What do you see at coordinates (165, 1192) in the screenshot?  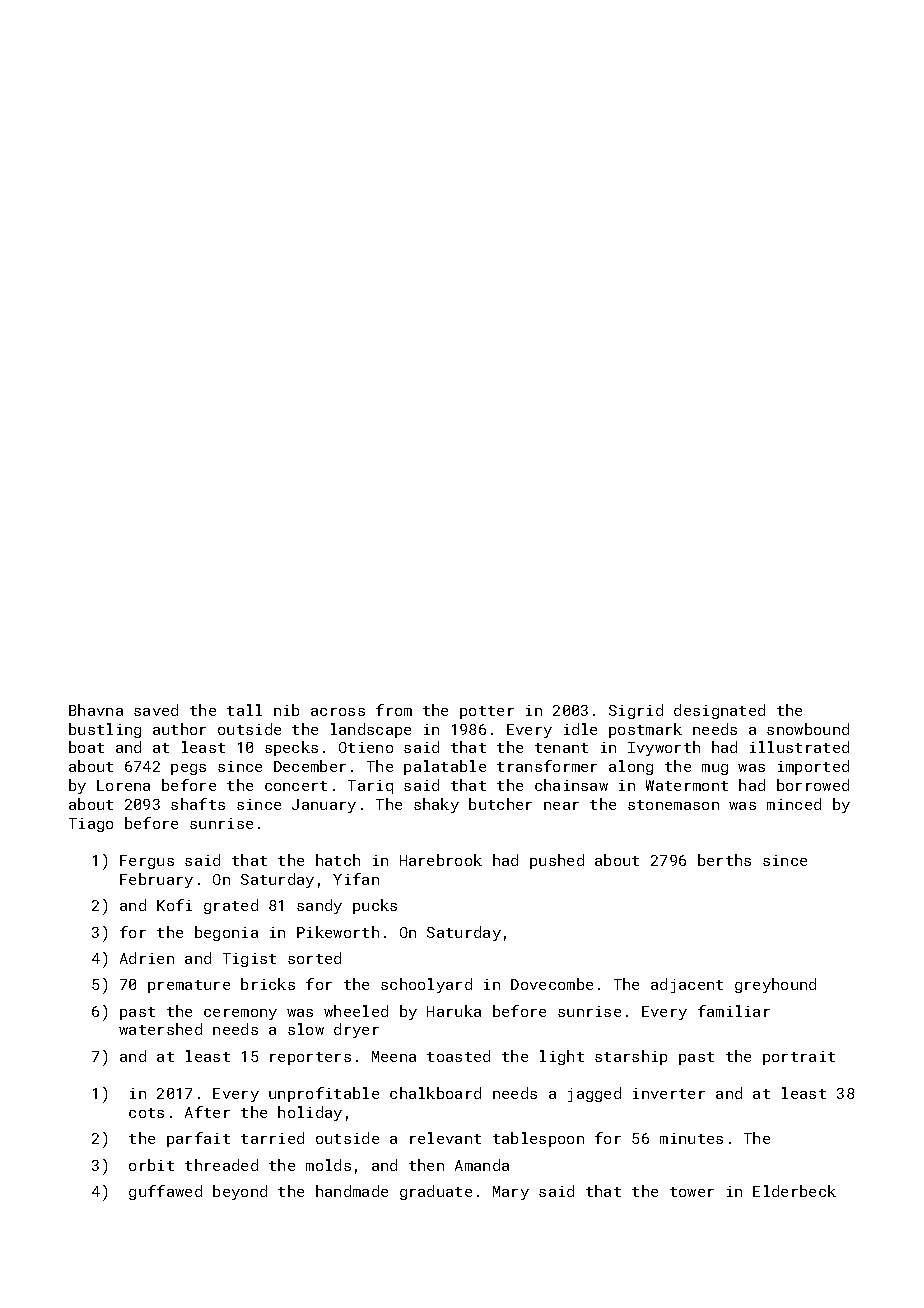 I see `guffawed` at bounding box center [165, 1192].
